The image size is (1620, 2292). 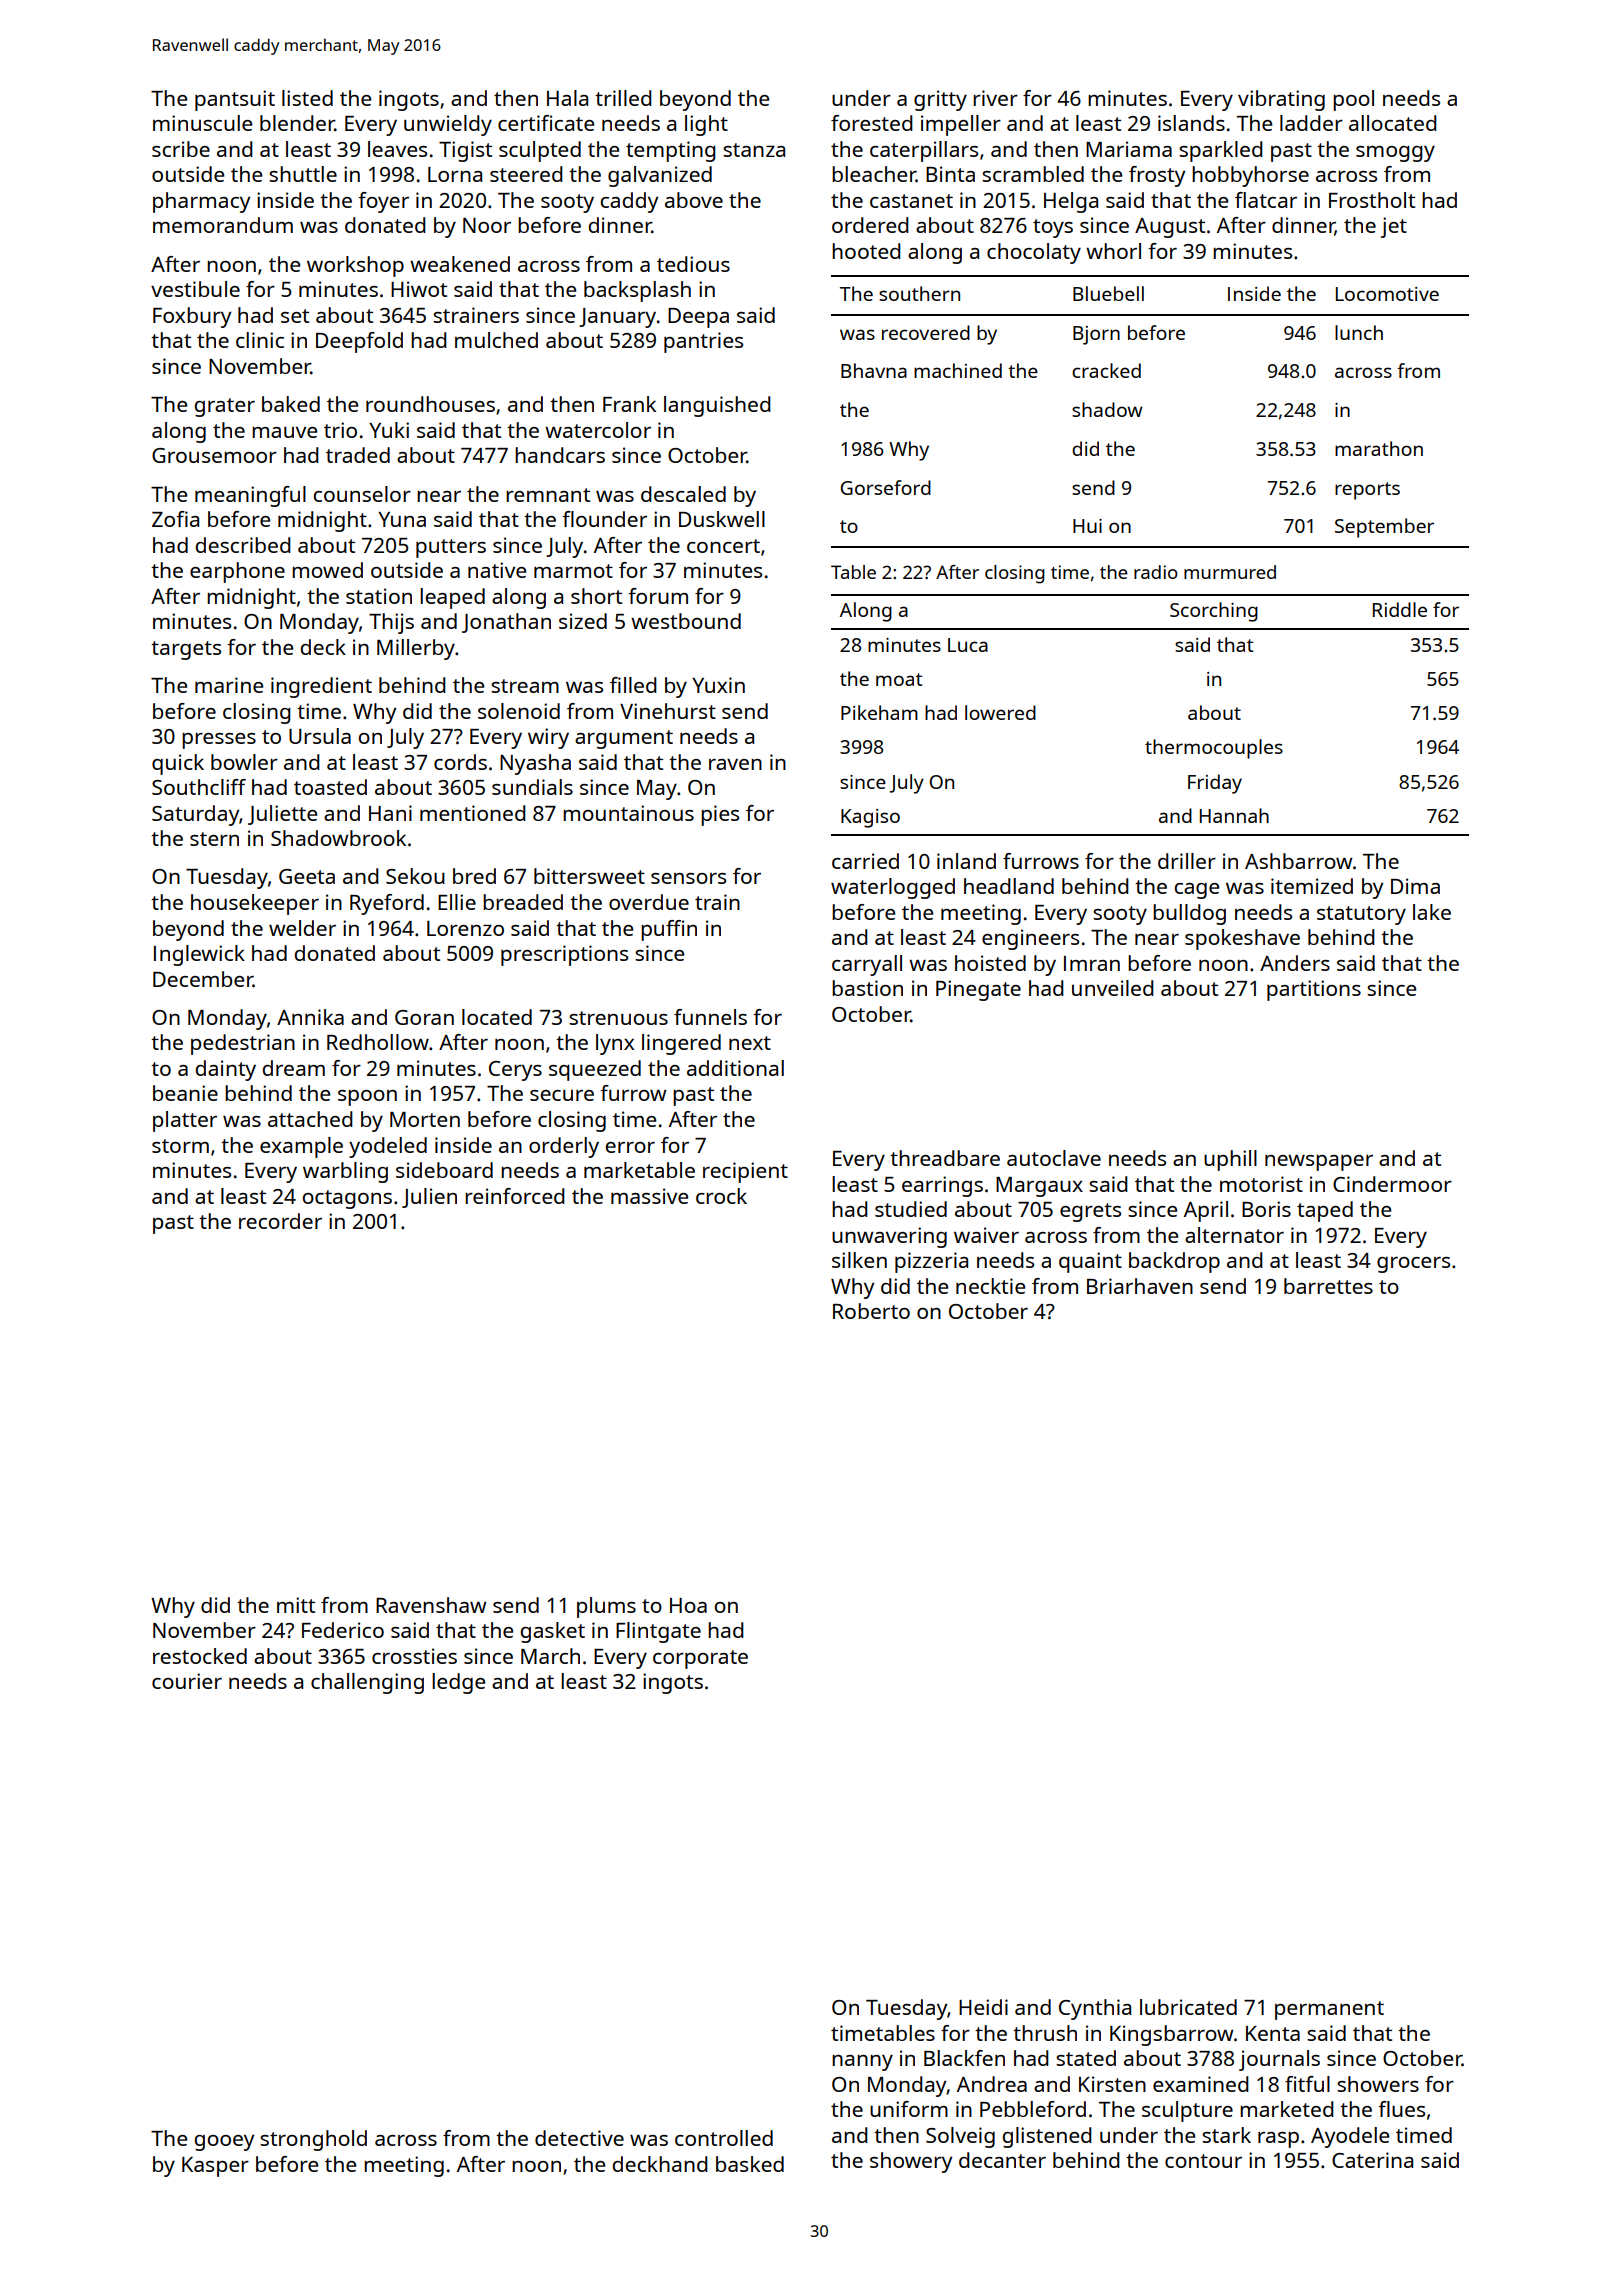 What do you see at coordinates (1108, 293) in the page?
I see `Bluebell` at bounding box center [1108, 293].
